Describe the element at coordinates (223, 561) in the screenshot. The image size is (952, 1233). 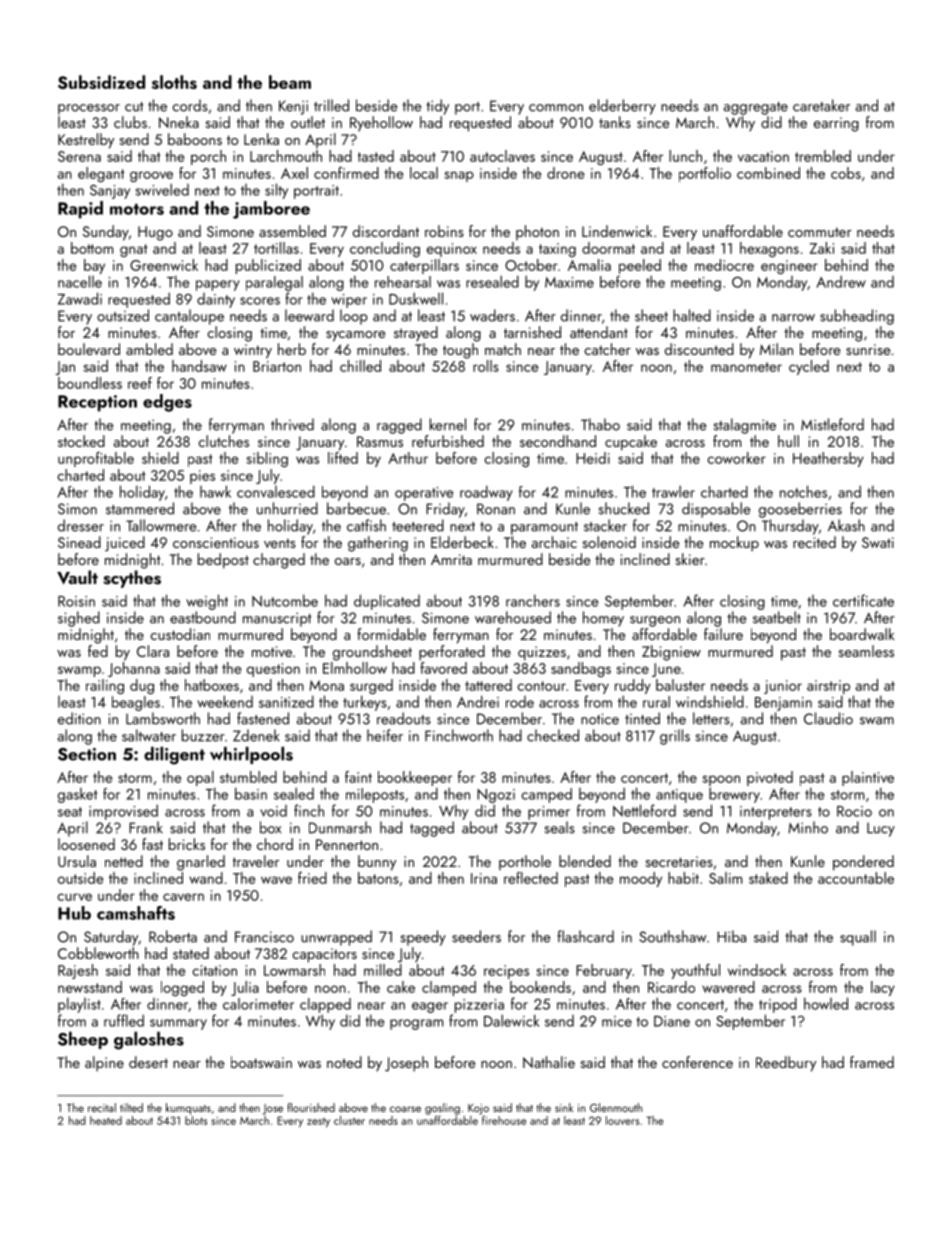
I see `bedpost` at that location.
